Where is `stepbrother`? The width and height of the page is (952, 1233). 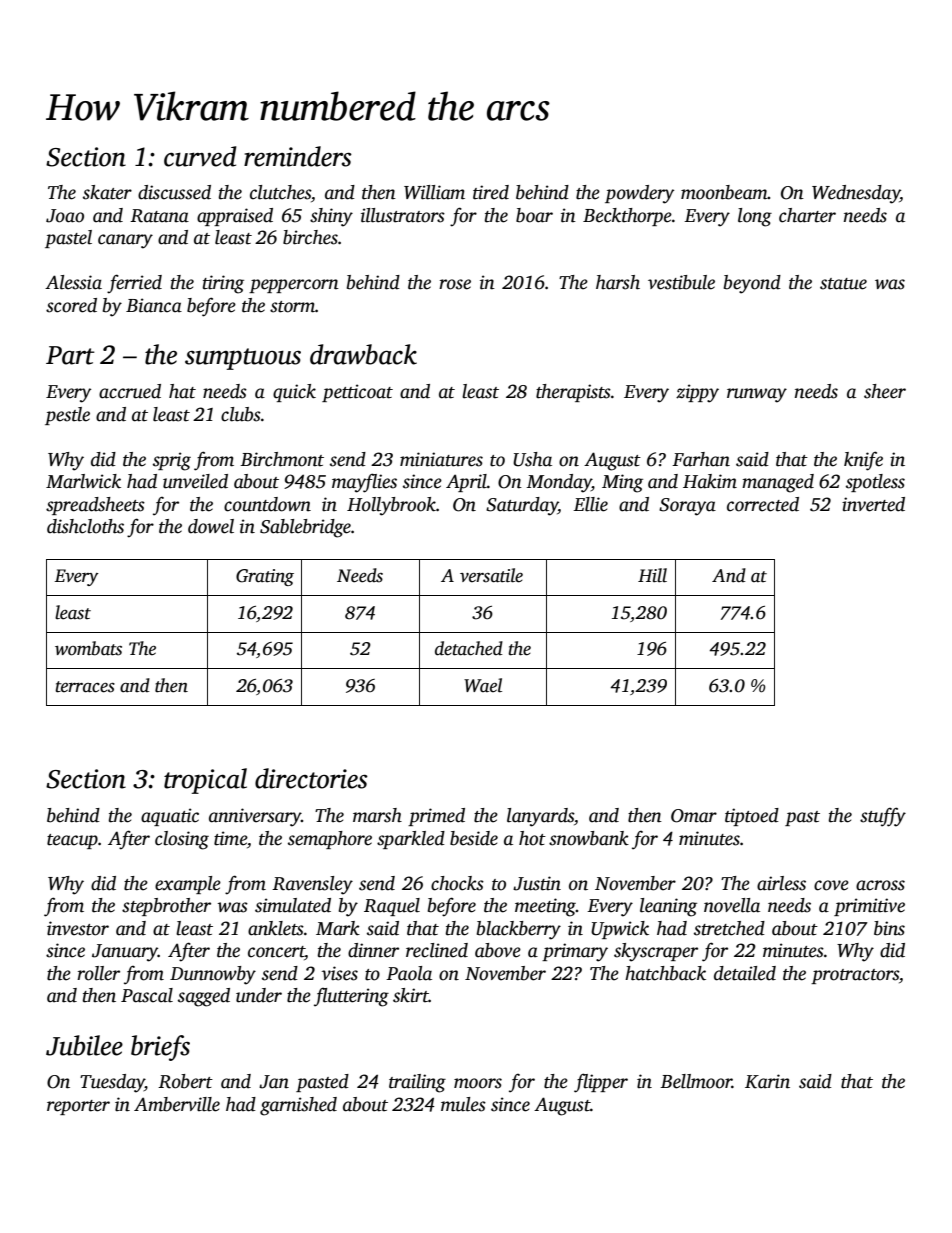 stepbrother is located at coordinates (166, 907).
